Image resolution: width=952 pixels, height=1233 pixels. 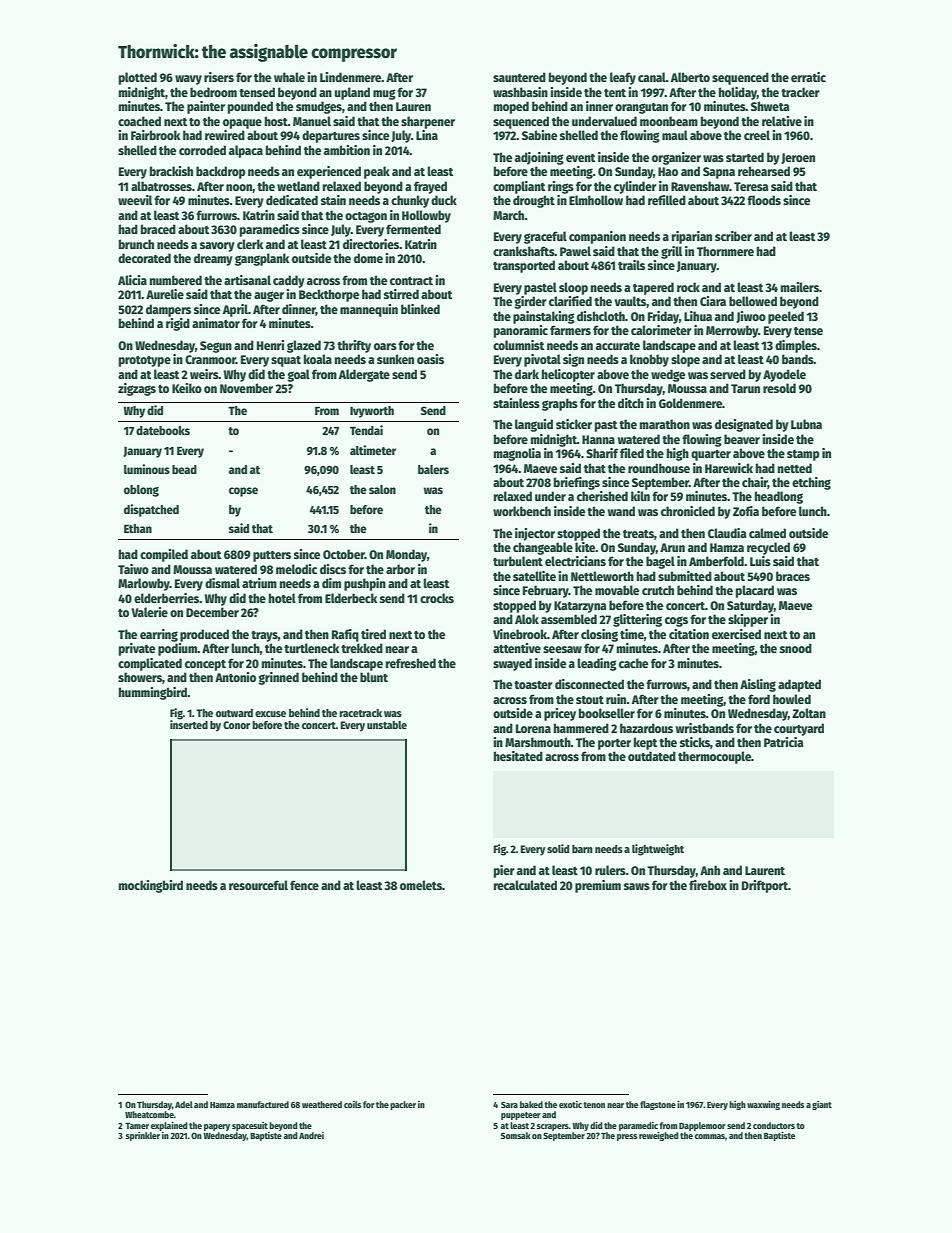 What do you see at coordinates (581, 728) in the page?
I see `hammered` at bounding box center [581, 728].
